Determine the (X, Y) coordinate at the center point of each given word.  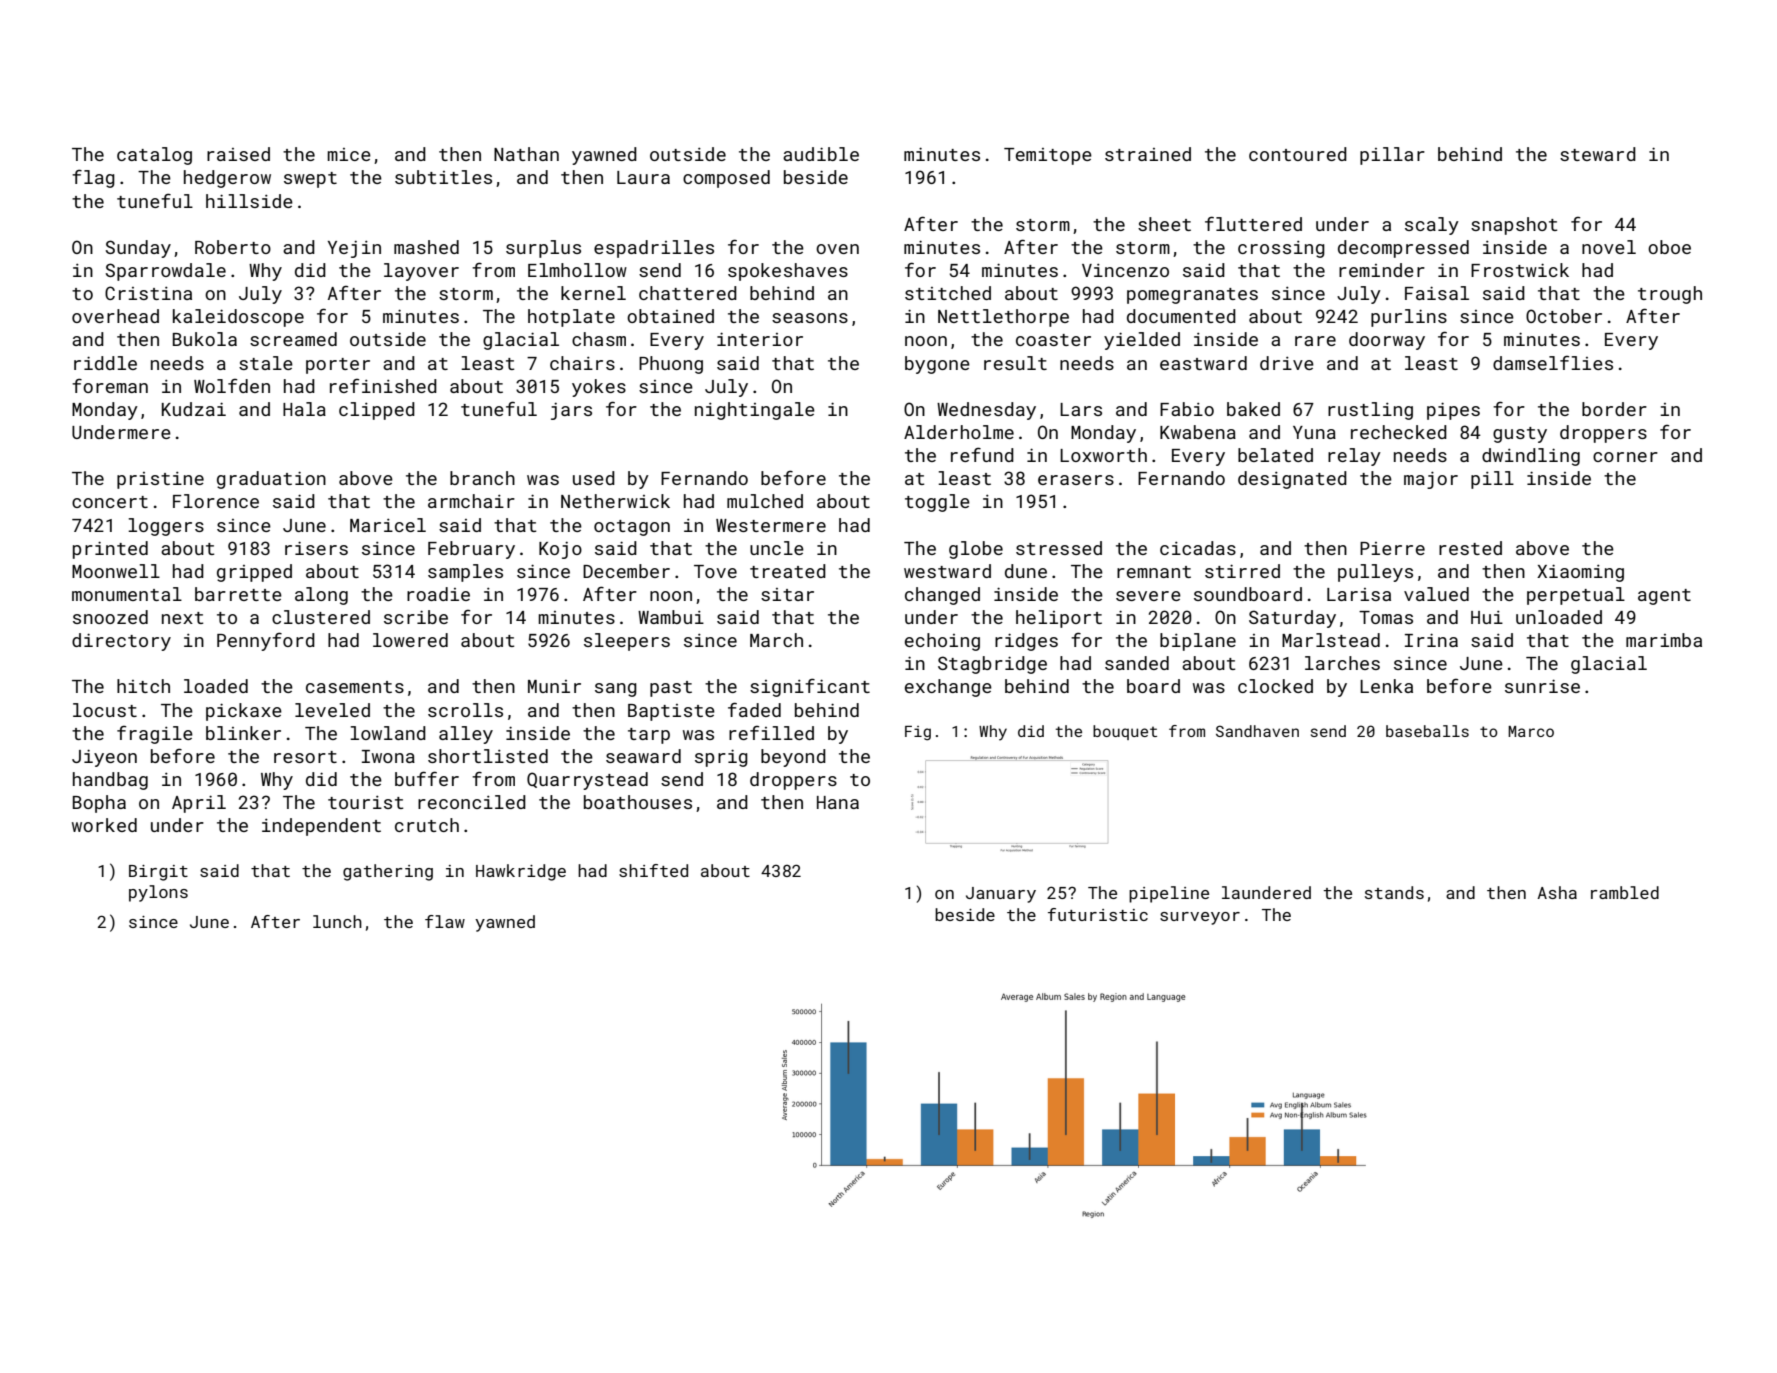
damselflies (1553, 363)
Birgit (158, 873)
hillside (249, 201)
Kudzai (194, 409)
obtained (670, 316)
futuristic (1098, 914)
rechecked (1399, 432)
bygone (937, 365)
